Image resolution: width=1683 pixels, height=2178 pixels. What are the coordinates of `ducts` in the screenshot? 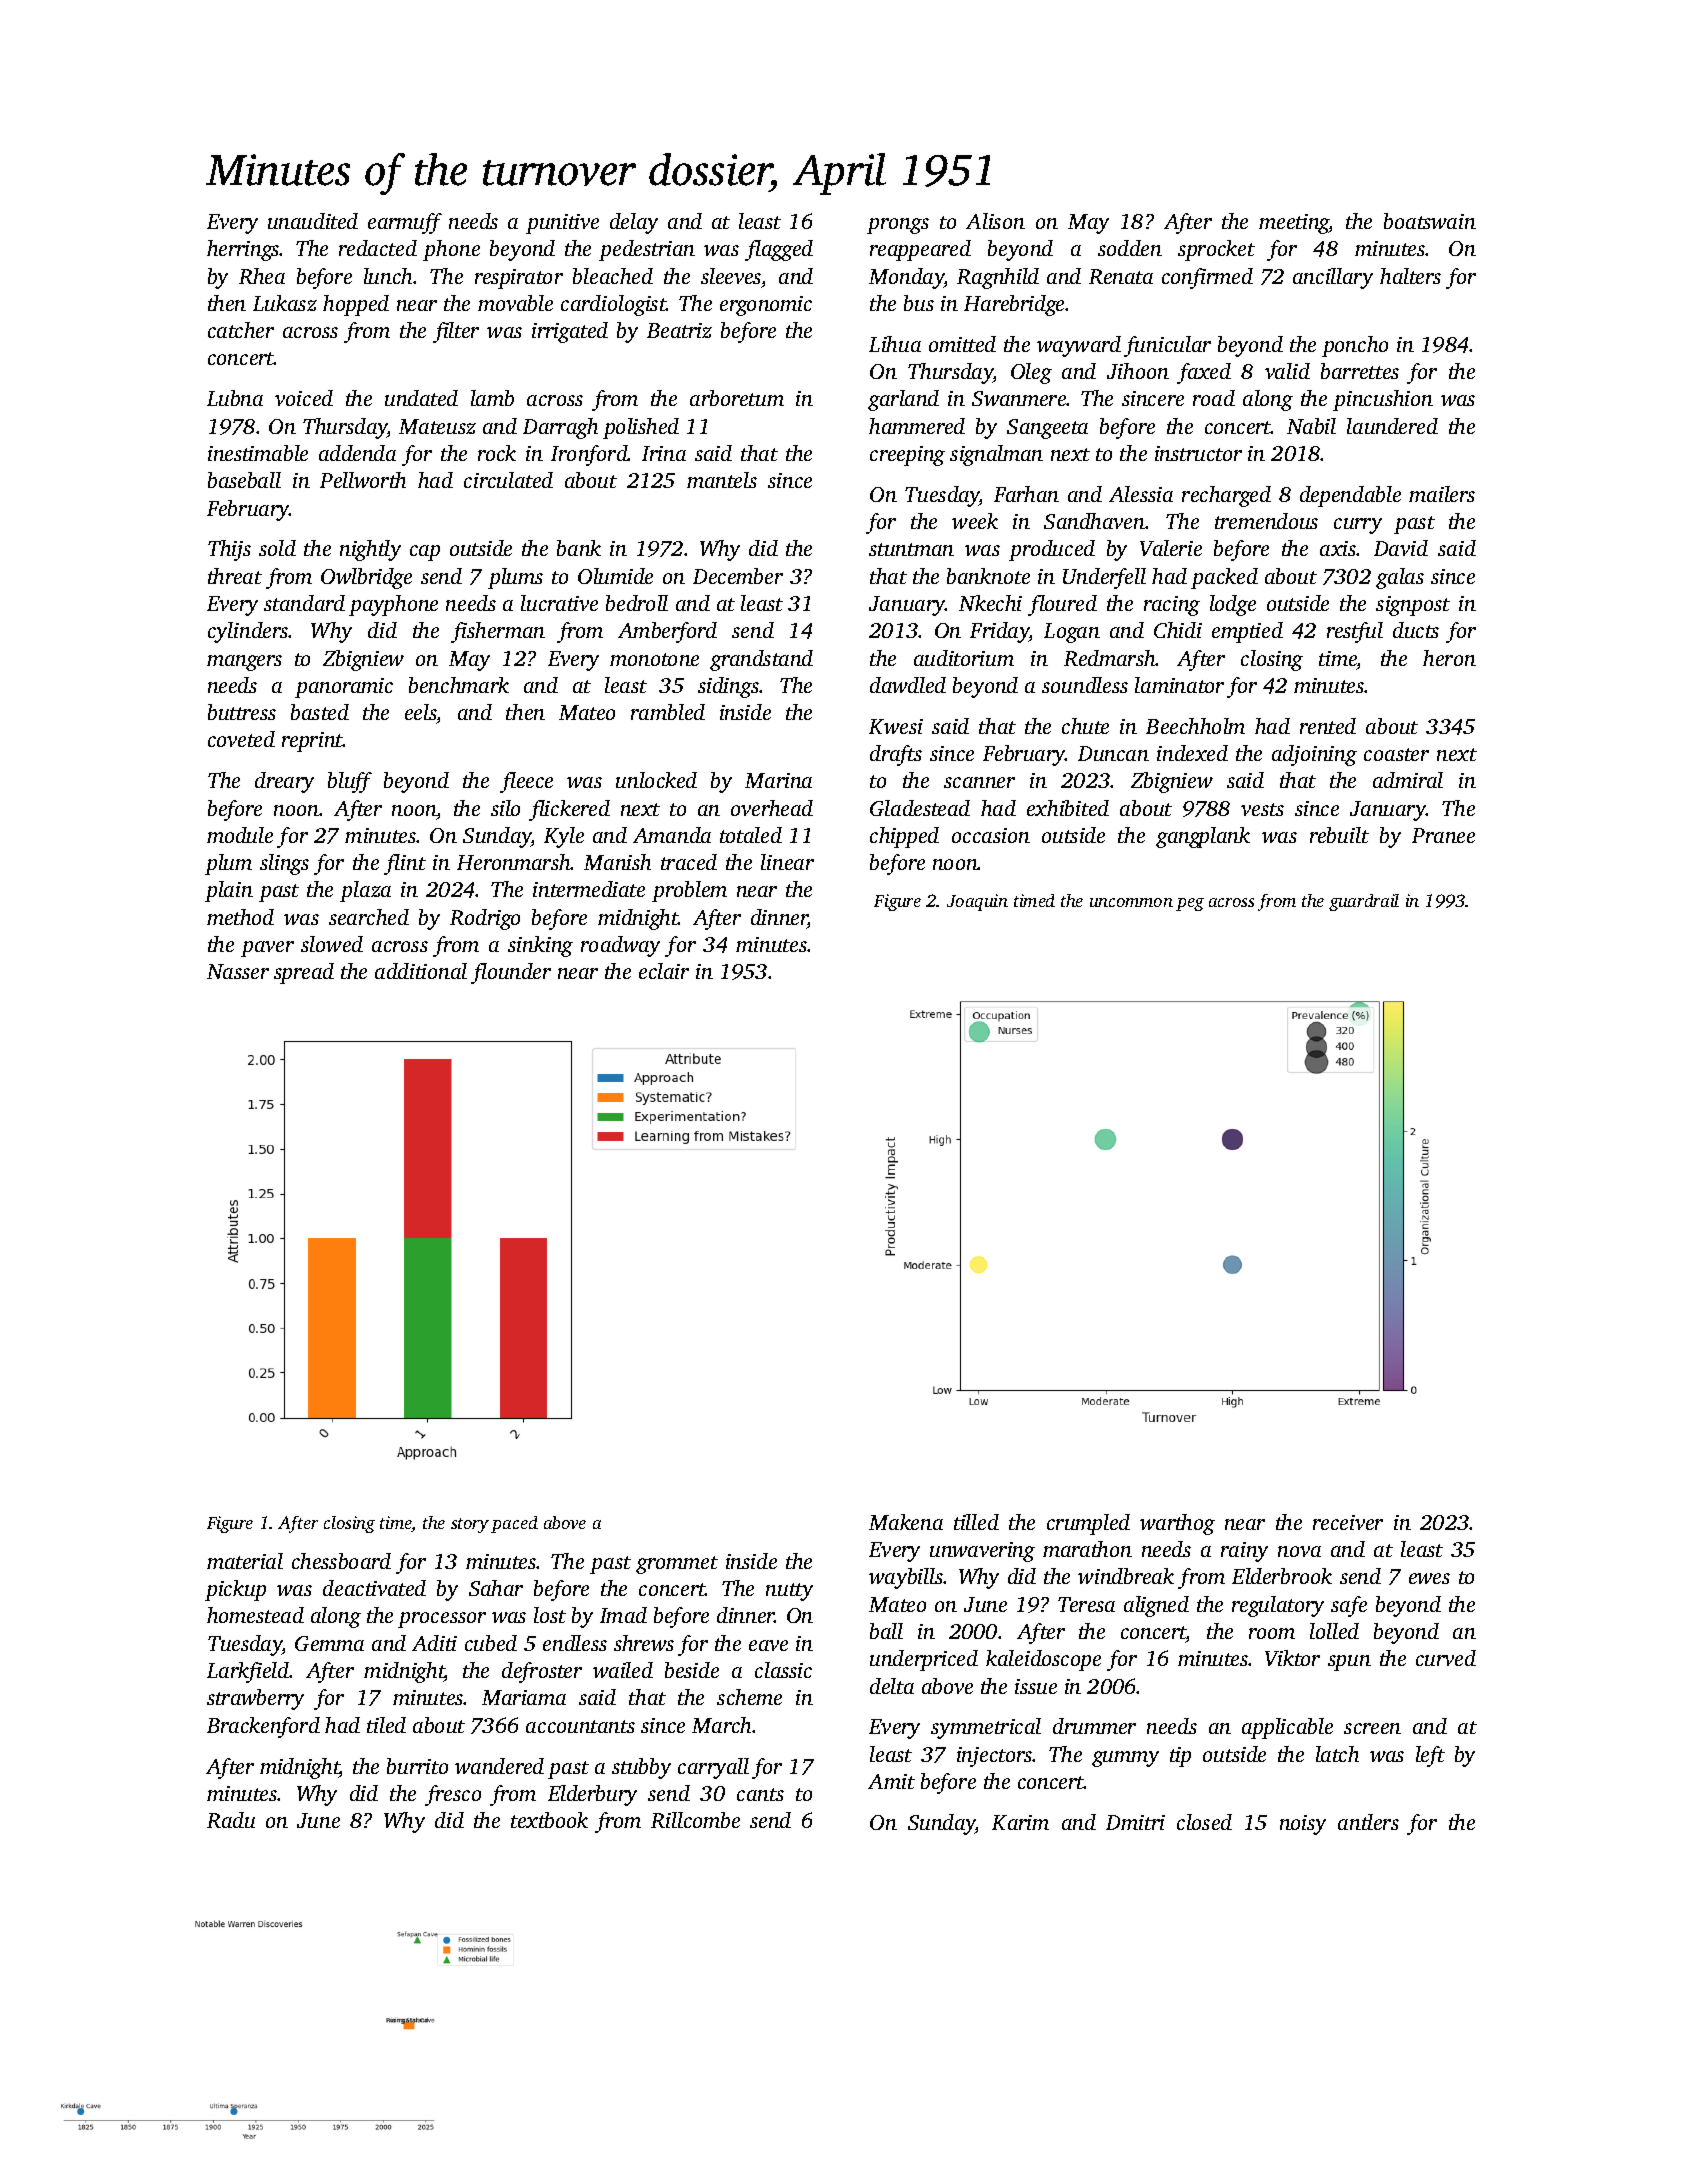 It's located at (1416, 630).
